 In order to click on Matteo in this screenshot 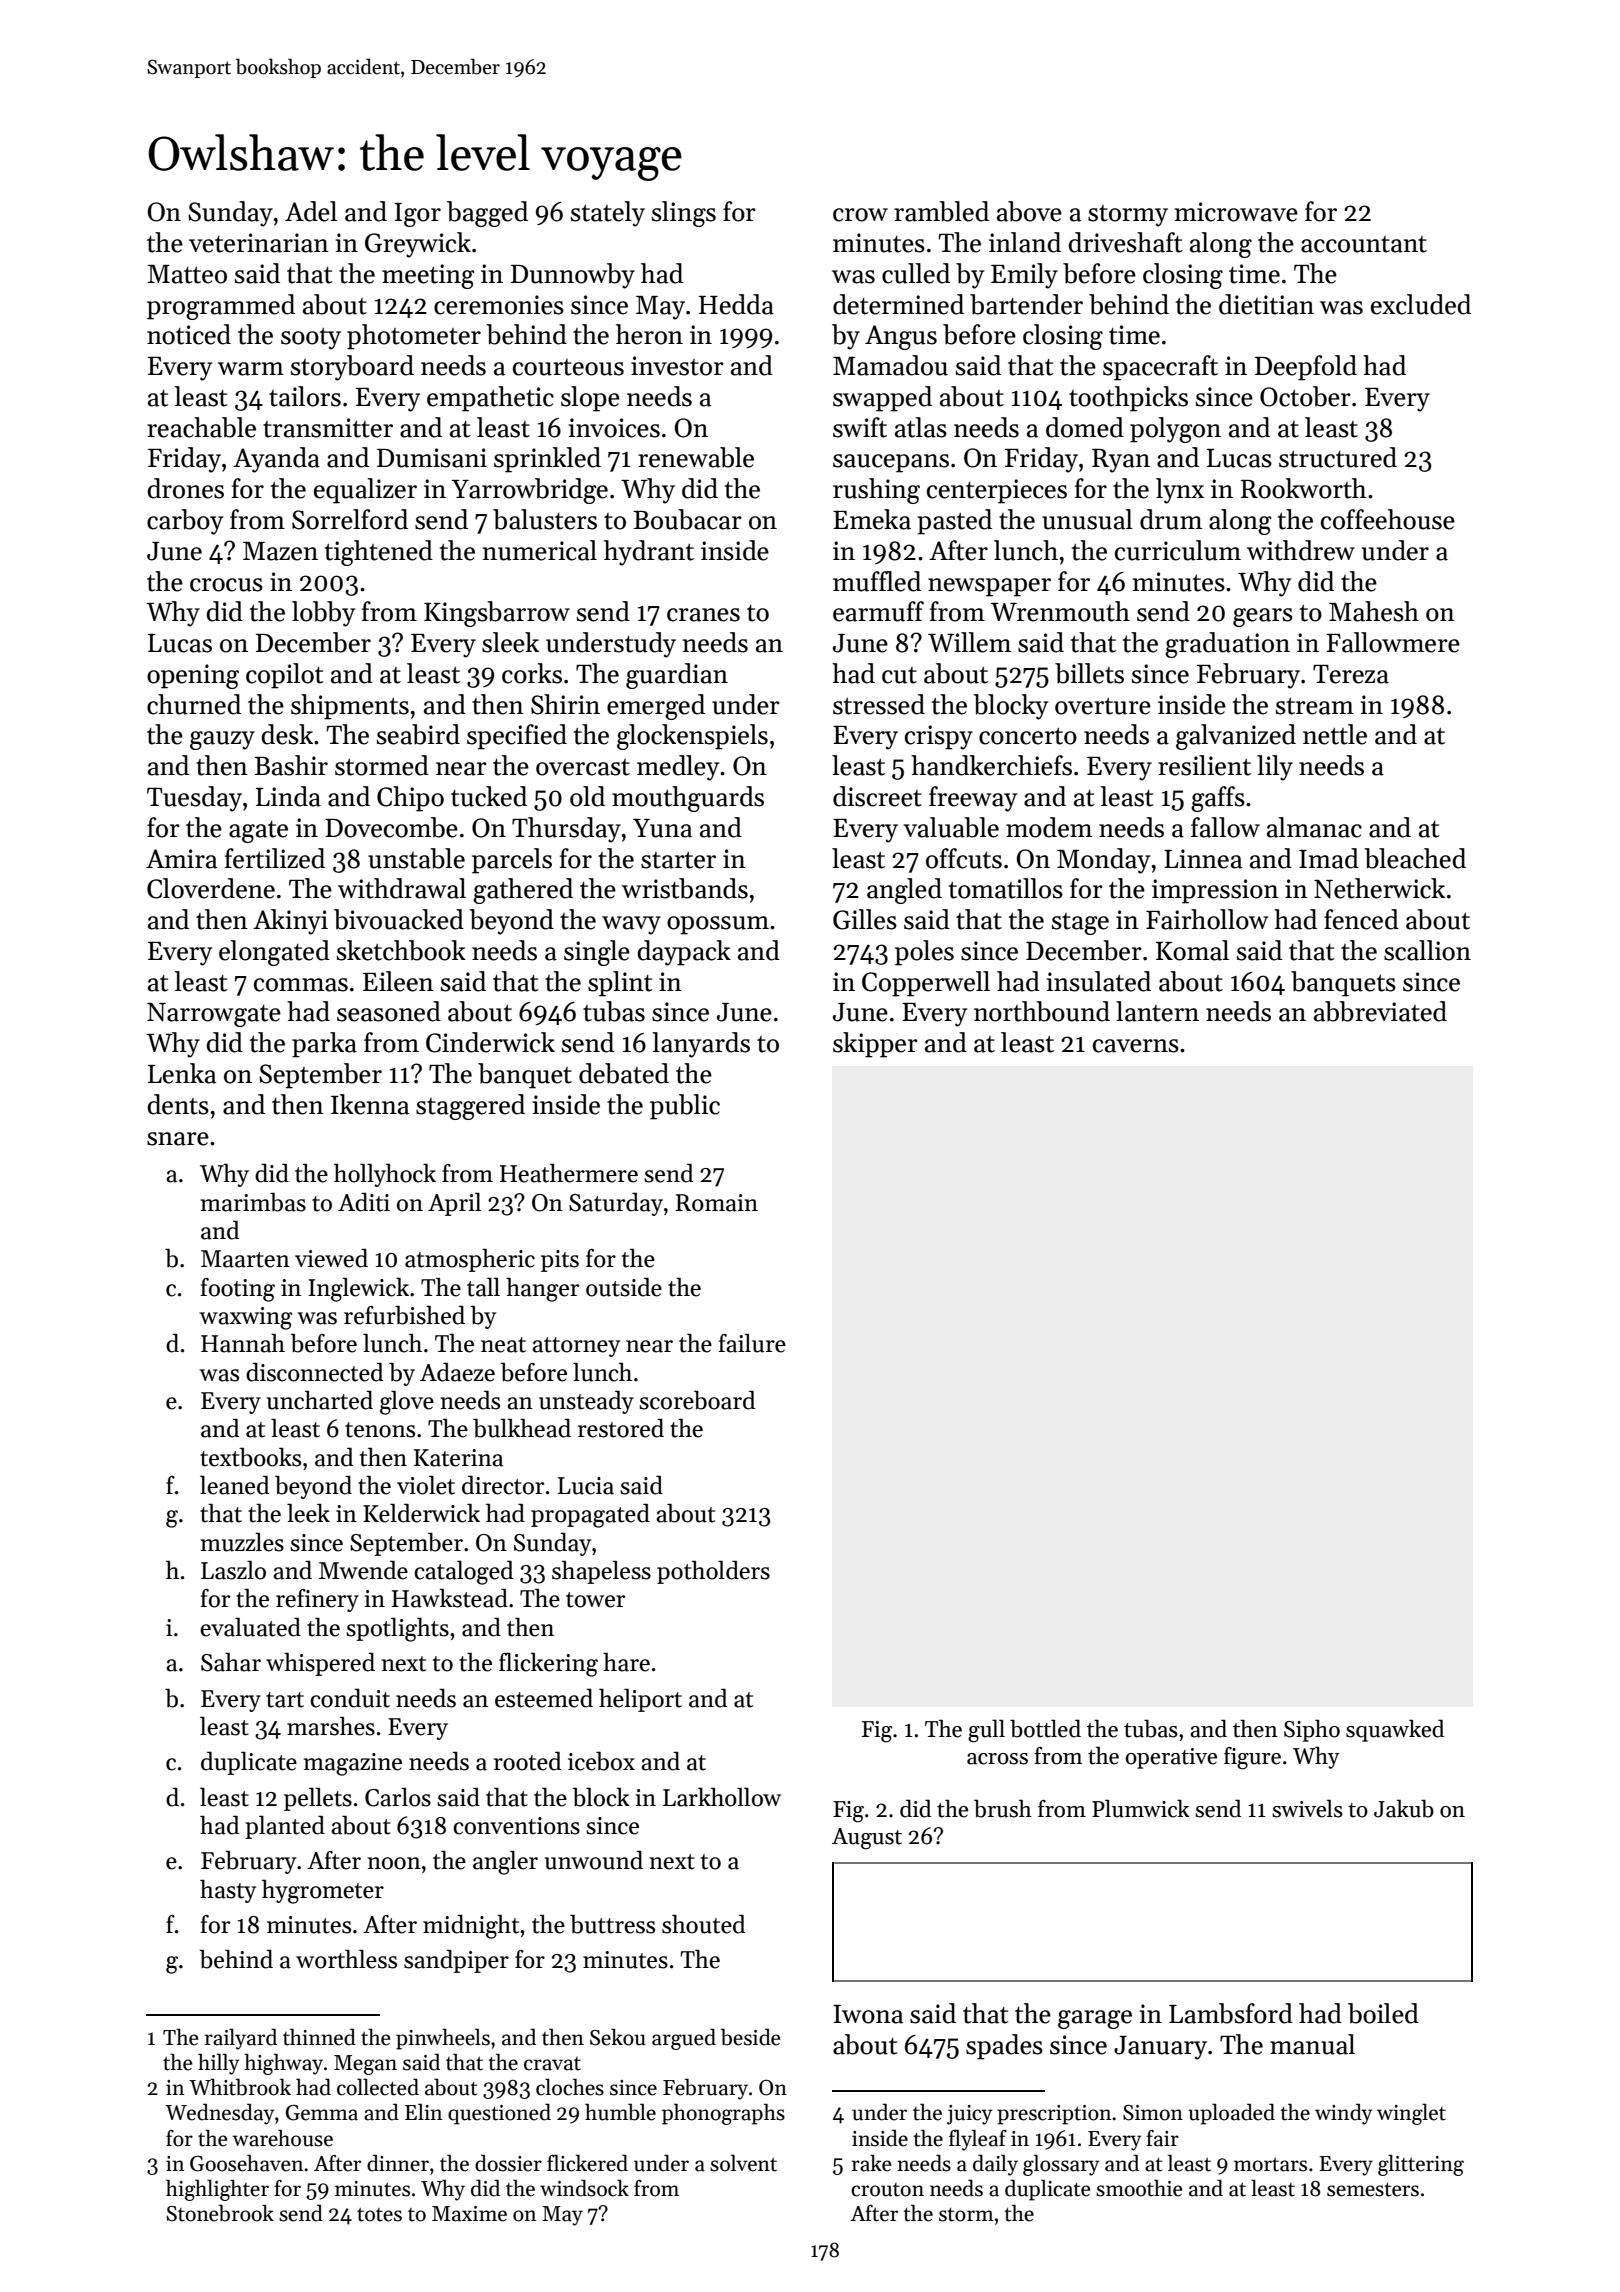, I will do `click(187, 274)`.
